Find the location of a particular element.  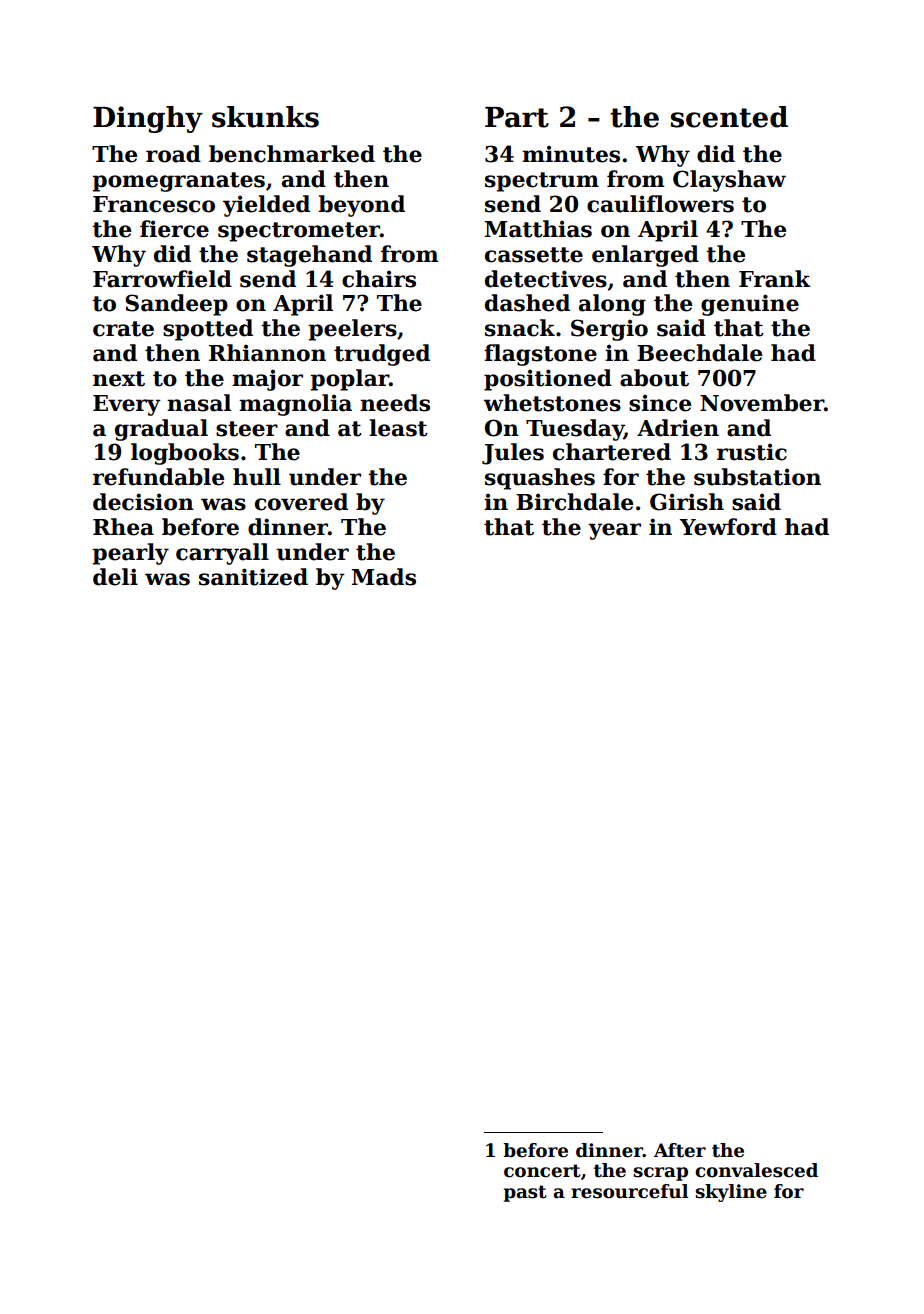

concert is located at coordinates (542, 1171).
